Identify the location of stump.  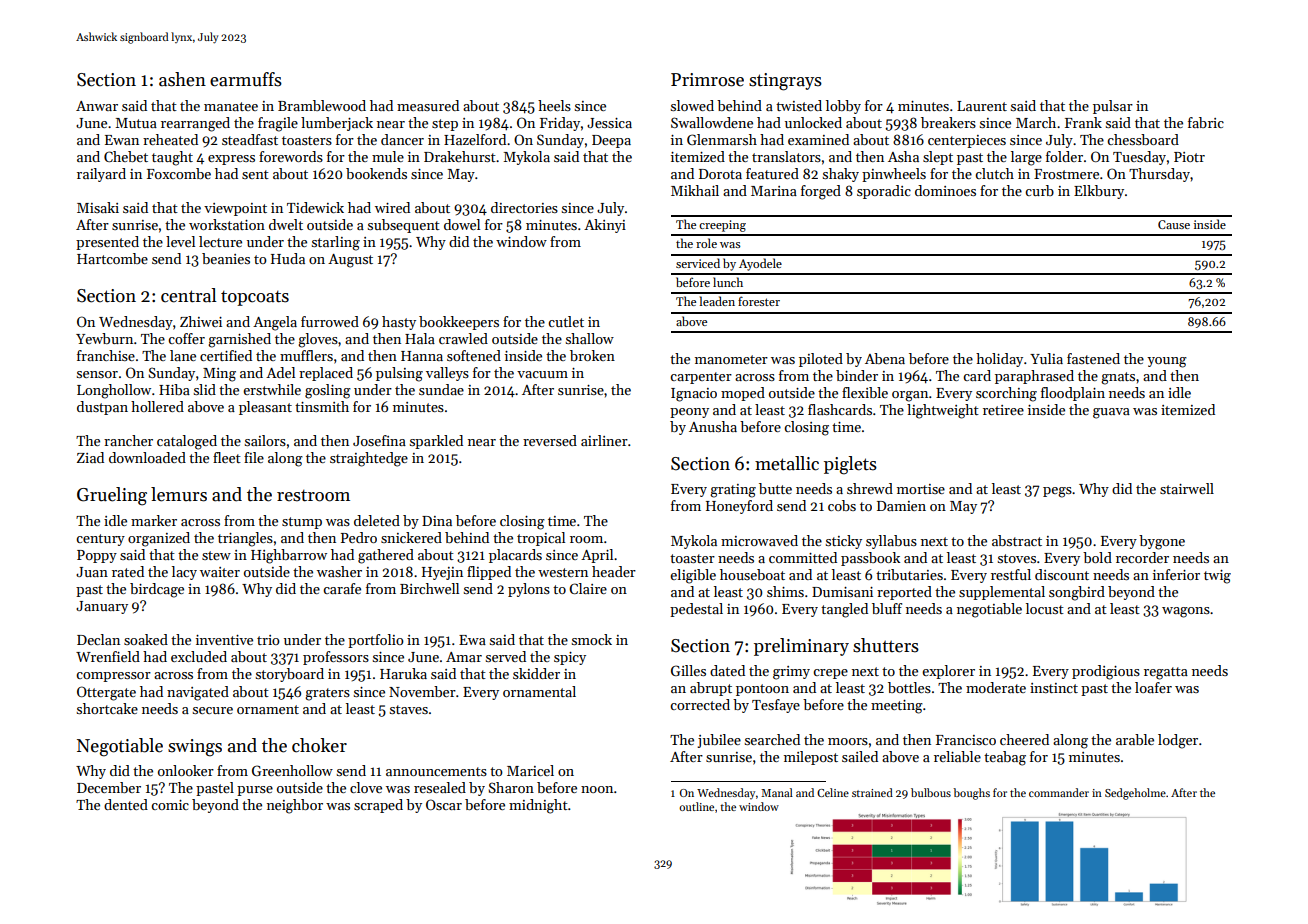
(302, 523).
